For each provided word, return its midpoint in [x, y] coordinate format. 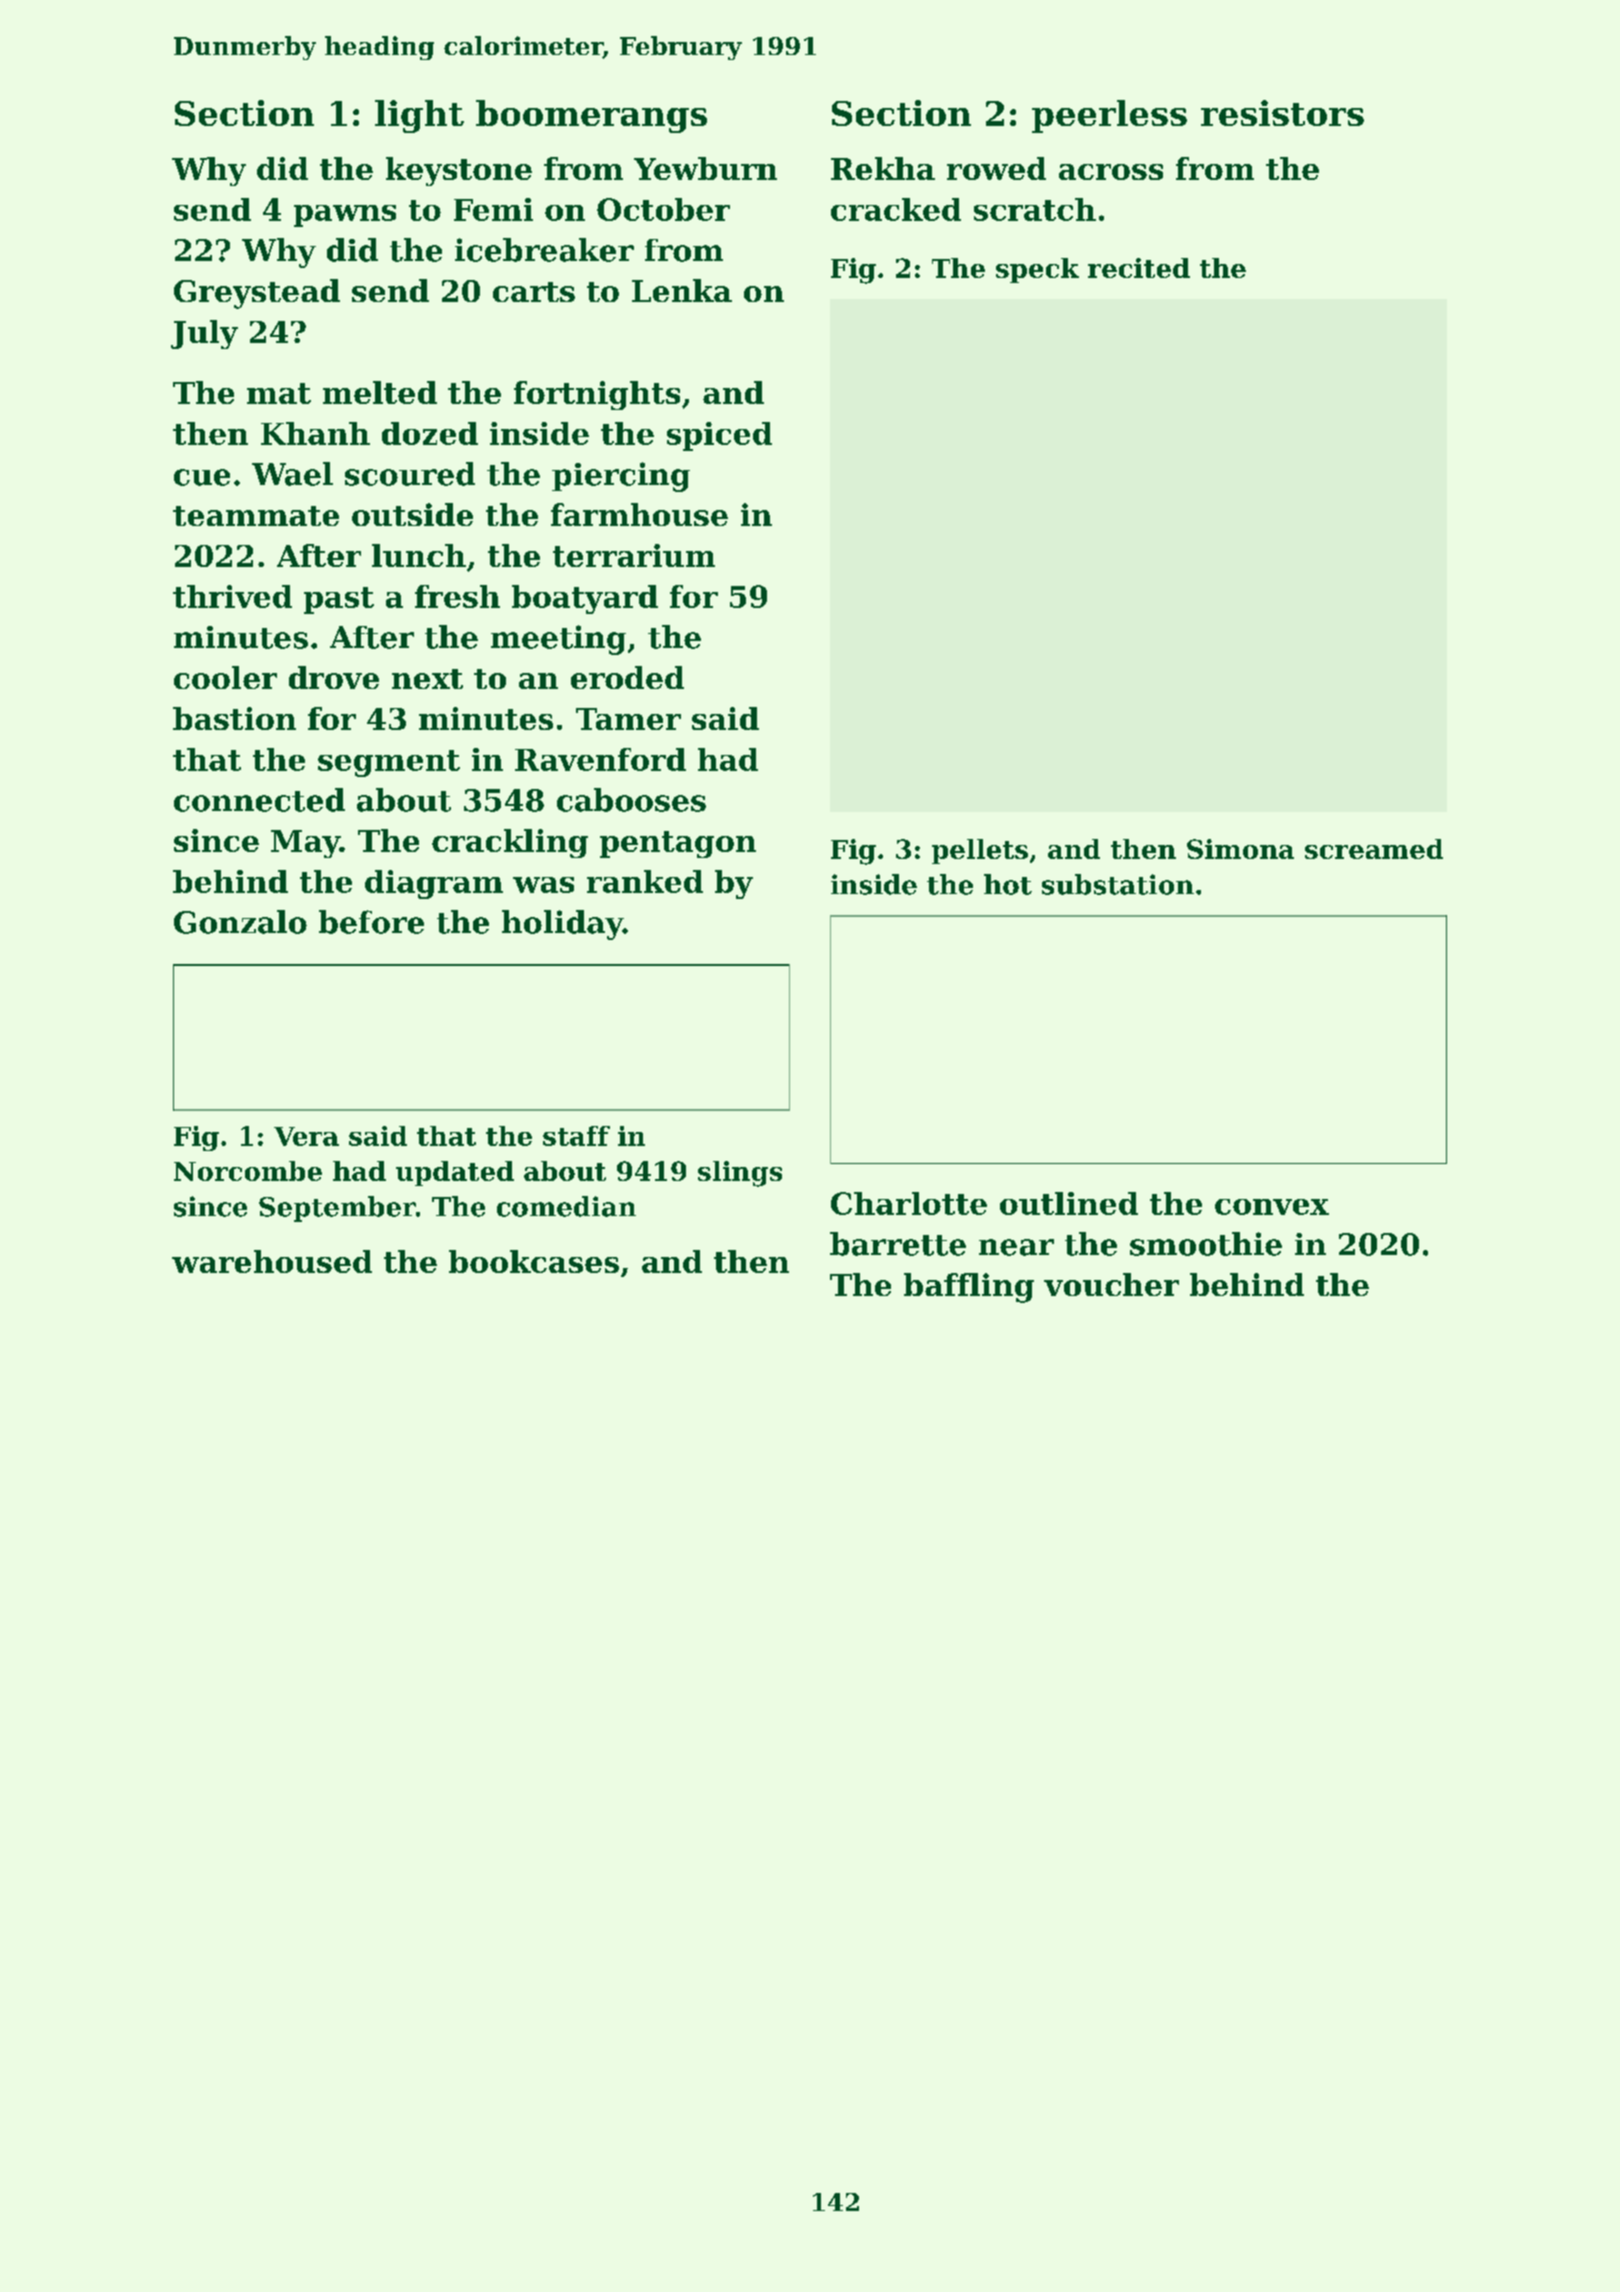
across [1111, 172]
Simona [1240, 849]
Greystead [257, 294]
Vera [306, 1136]
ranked [645, 881]
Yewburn [705, 168]
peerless [1109, 116]
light [419, 116]
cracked [896, 209]
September [337, 1209]
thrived [232, 596]
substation [1118, 884]
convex [1272, 1207]
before [371, 922]
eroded [627, 677]
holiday [562, 925]
